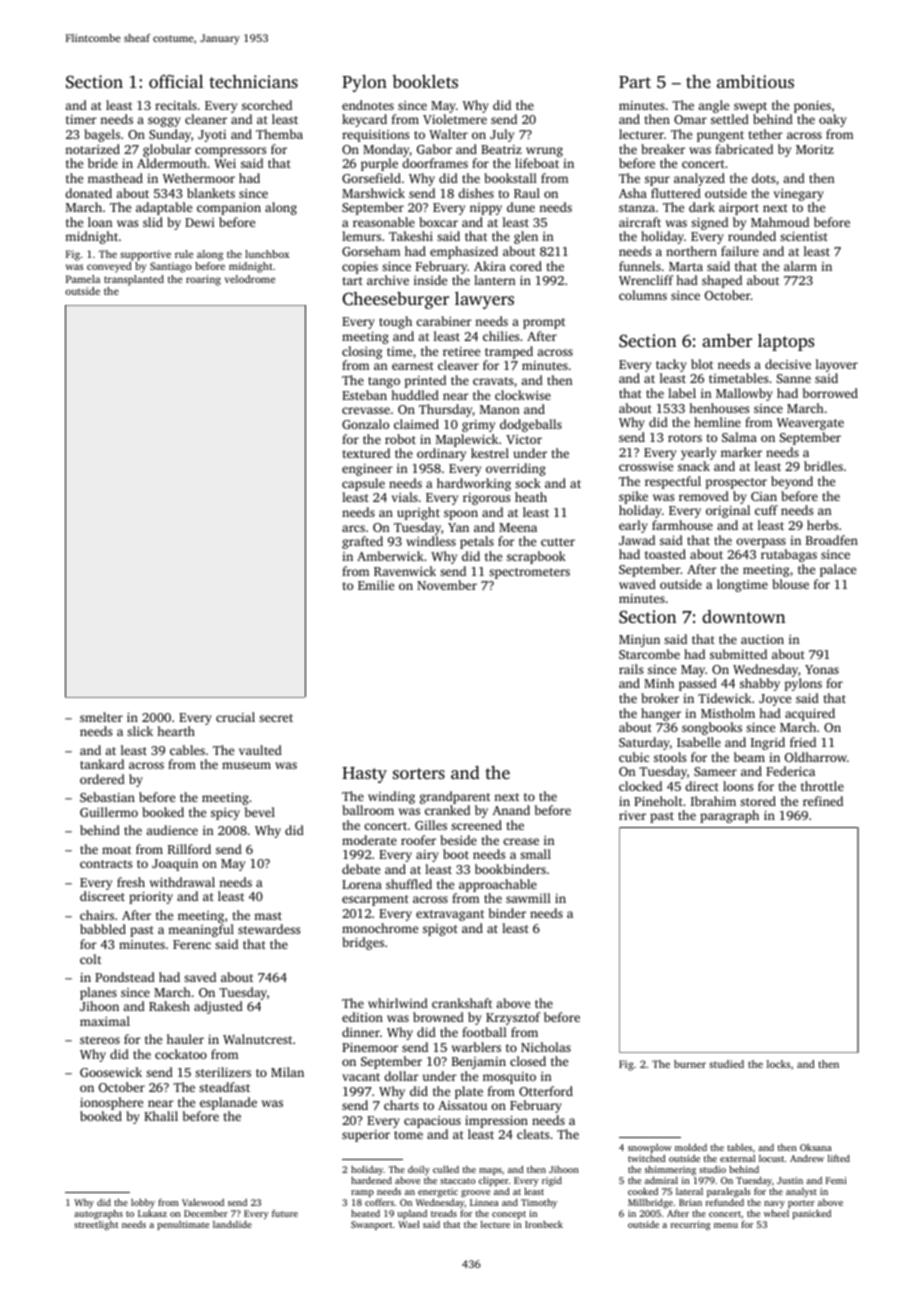  What do you see at coordinates (823, 801) in the image?
I see `refined` at bounding box center [823, 801].
